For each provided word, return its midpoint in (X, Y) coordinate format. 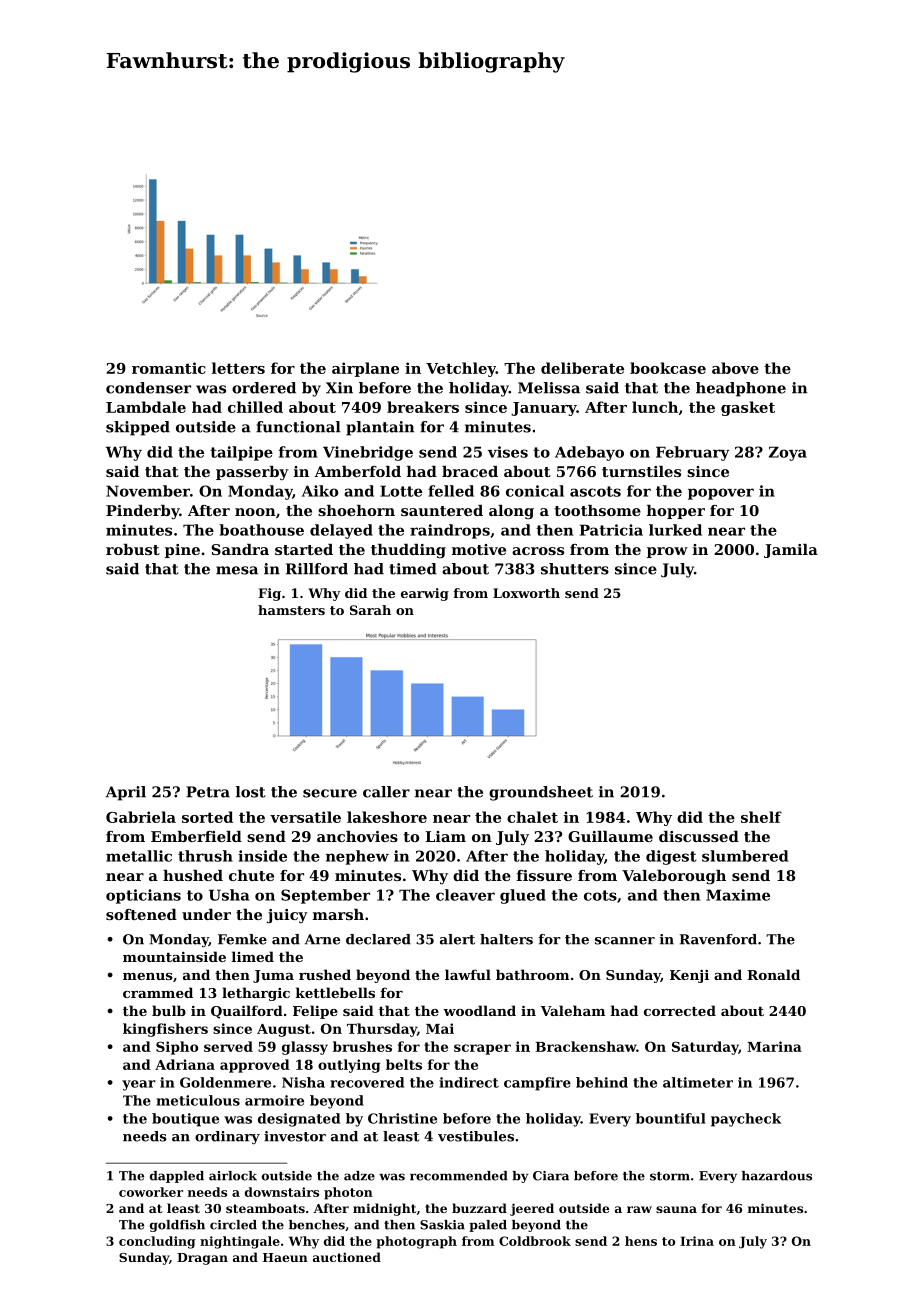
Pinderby (142, 512)
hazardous (777, 1176)
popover (721, 494)
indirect (469, 1082)
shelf (761, 817)
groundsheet (541, 793)
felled (451, 491)
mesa (237, 570)
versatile (305, 817)
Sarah (370, 610)
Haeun (285, 1257)
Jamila (791, 551)
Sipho (177, 1048)
